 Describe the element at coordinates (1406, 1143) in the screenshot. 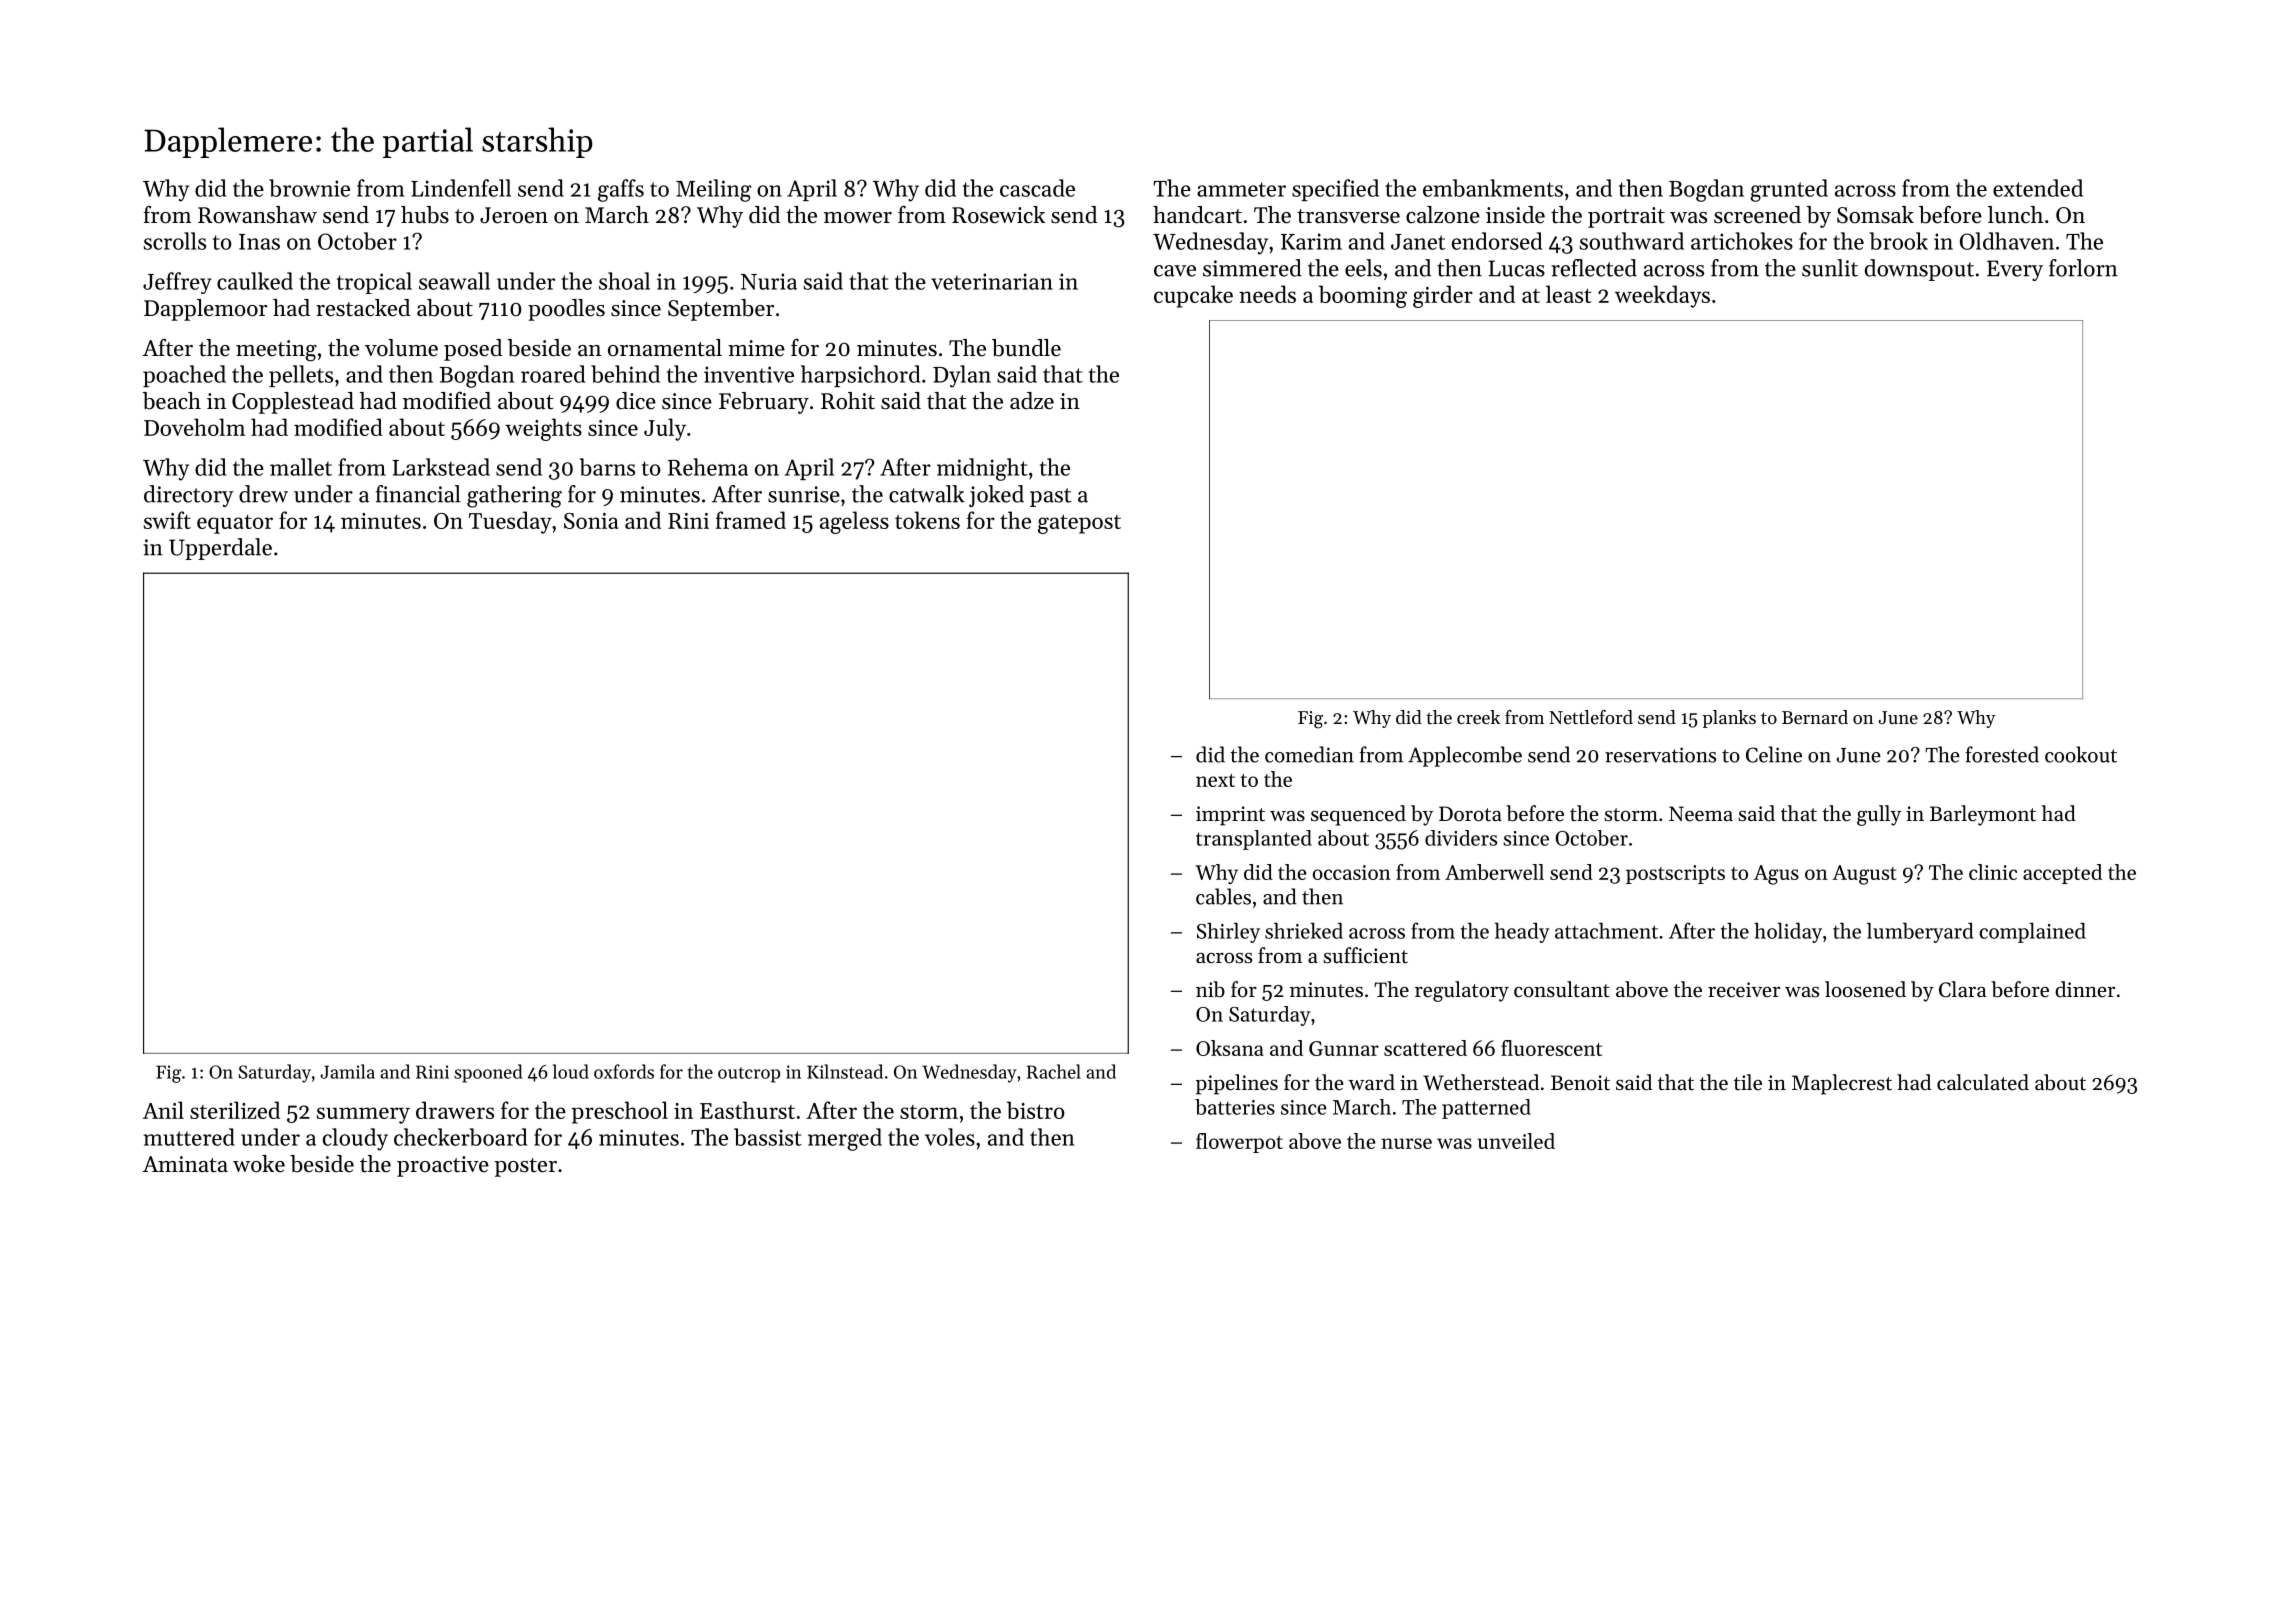

I see `nurse` at that location.
